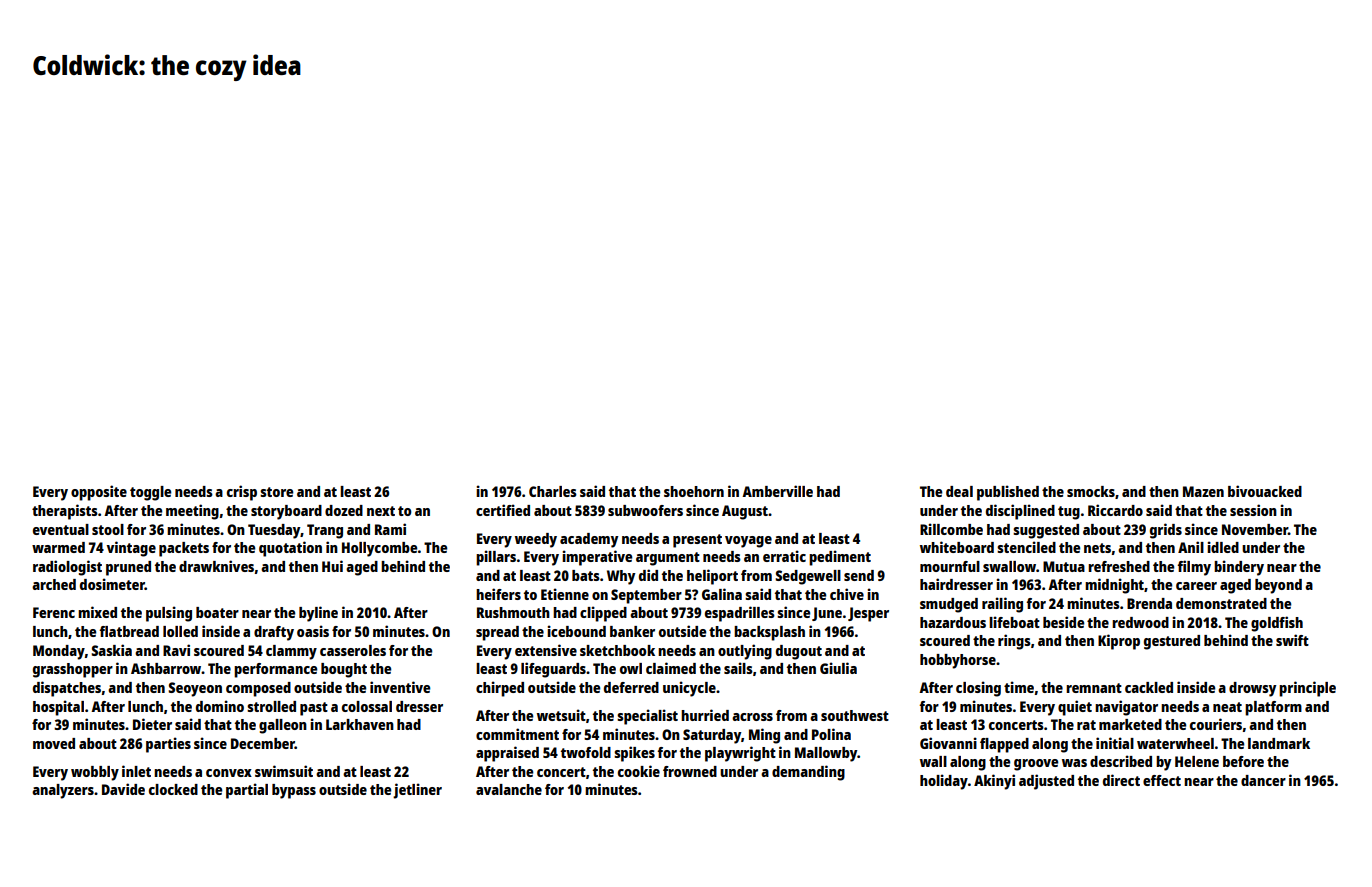 This document has width=1372, height=887. Describe the element at coordinates (1019, 687) in the document. I see `time` at that location.
